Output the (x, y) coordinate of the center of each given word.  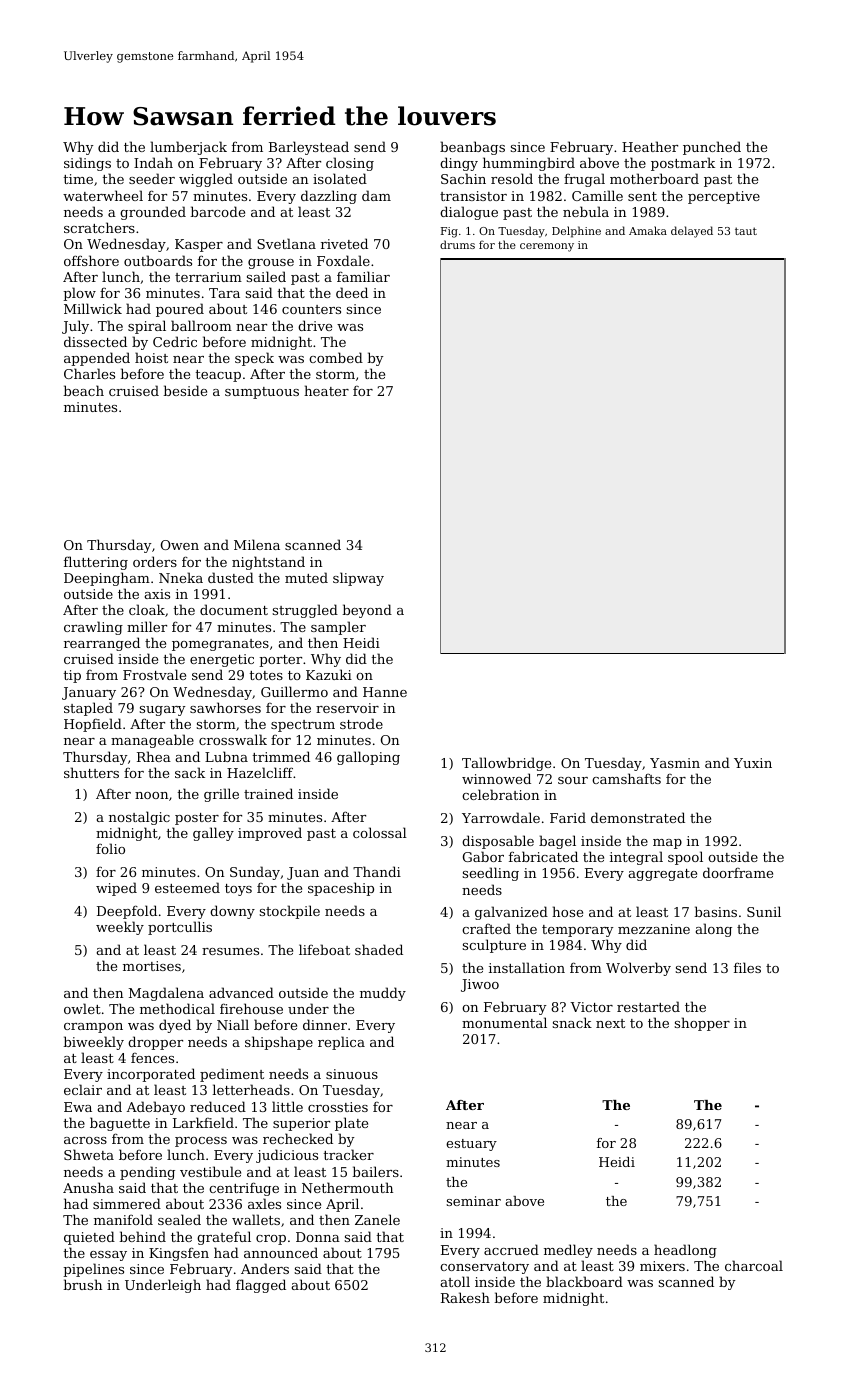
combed (336, 357)
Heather (650, 146)
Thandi (377, 871)
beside (185, 390)
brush (83, 1284)
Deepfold (127, 912)
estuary (471, 1145)
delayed (692, 232)
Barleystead (309, 148)
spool (685, 858)
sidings (87, 164)
